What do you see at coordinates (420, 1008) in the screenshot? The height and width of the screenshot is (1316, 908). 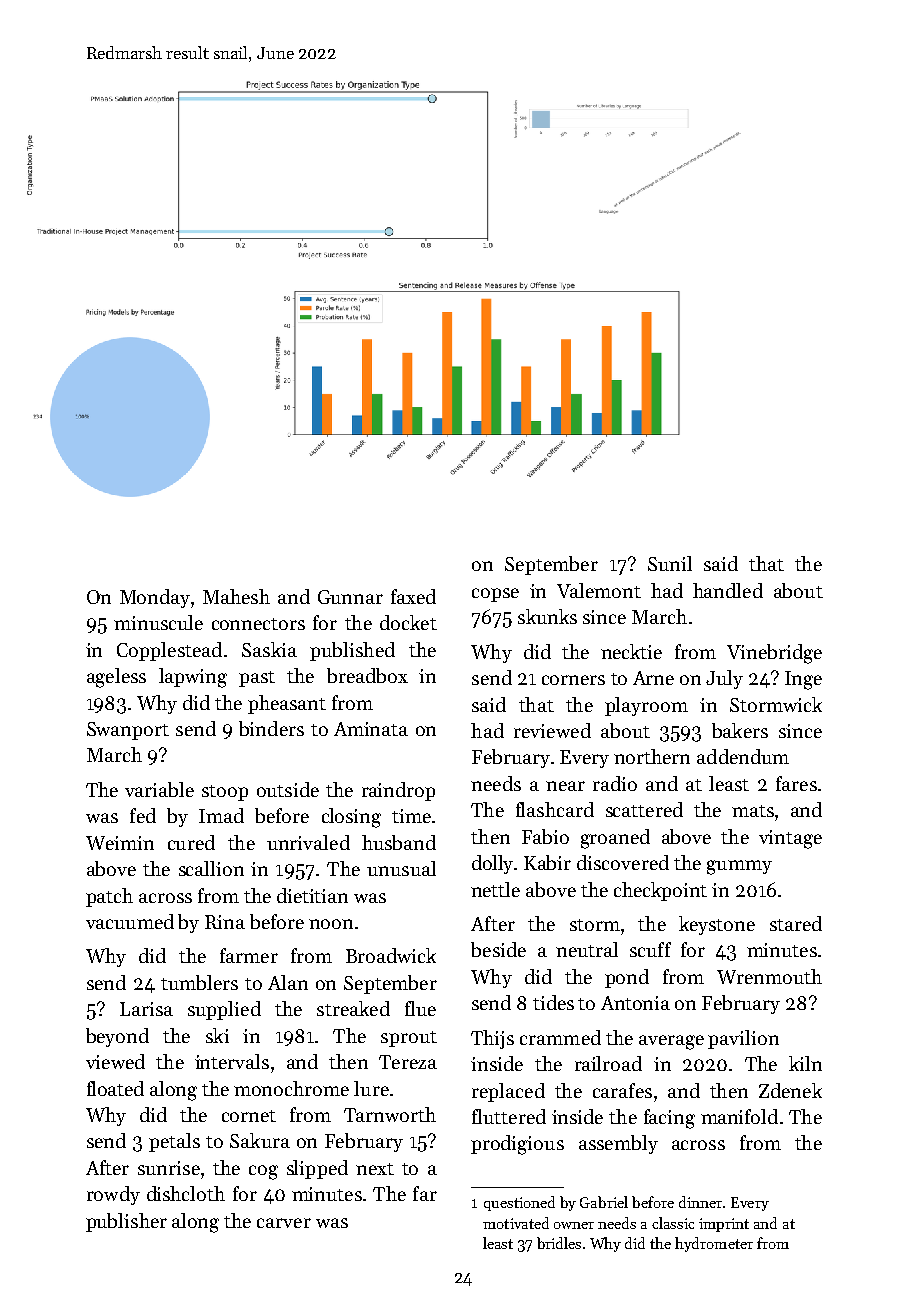 I see `flue` at bounding box center [420, 1008].
